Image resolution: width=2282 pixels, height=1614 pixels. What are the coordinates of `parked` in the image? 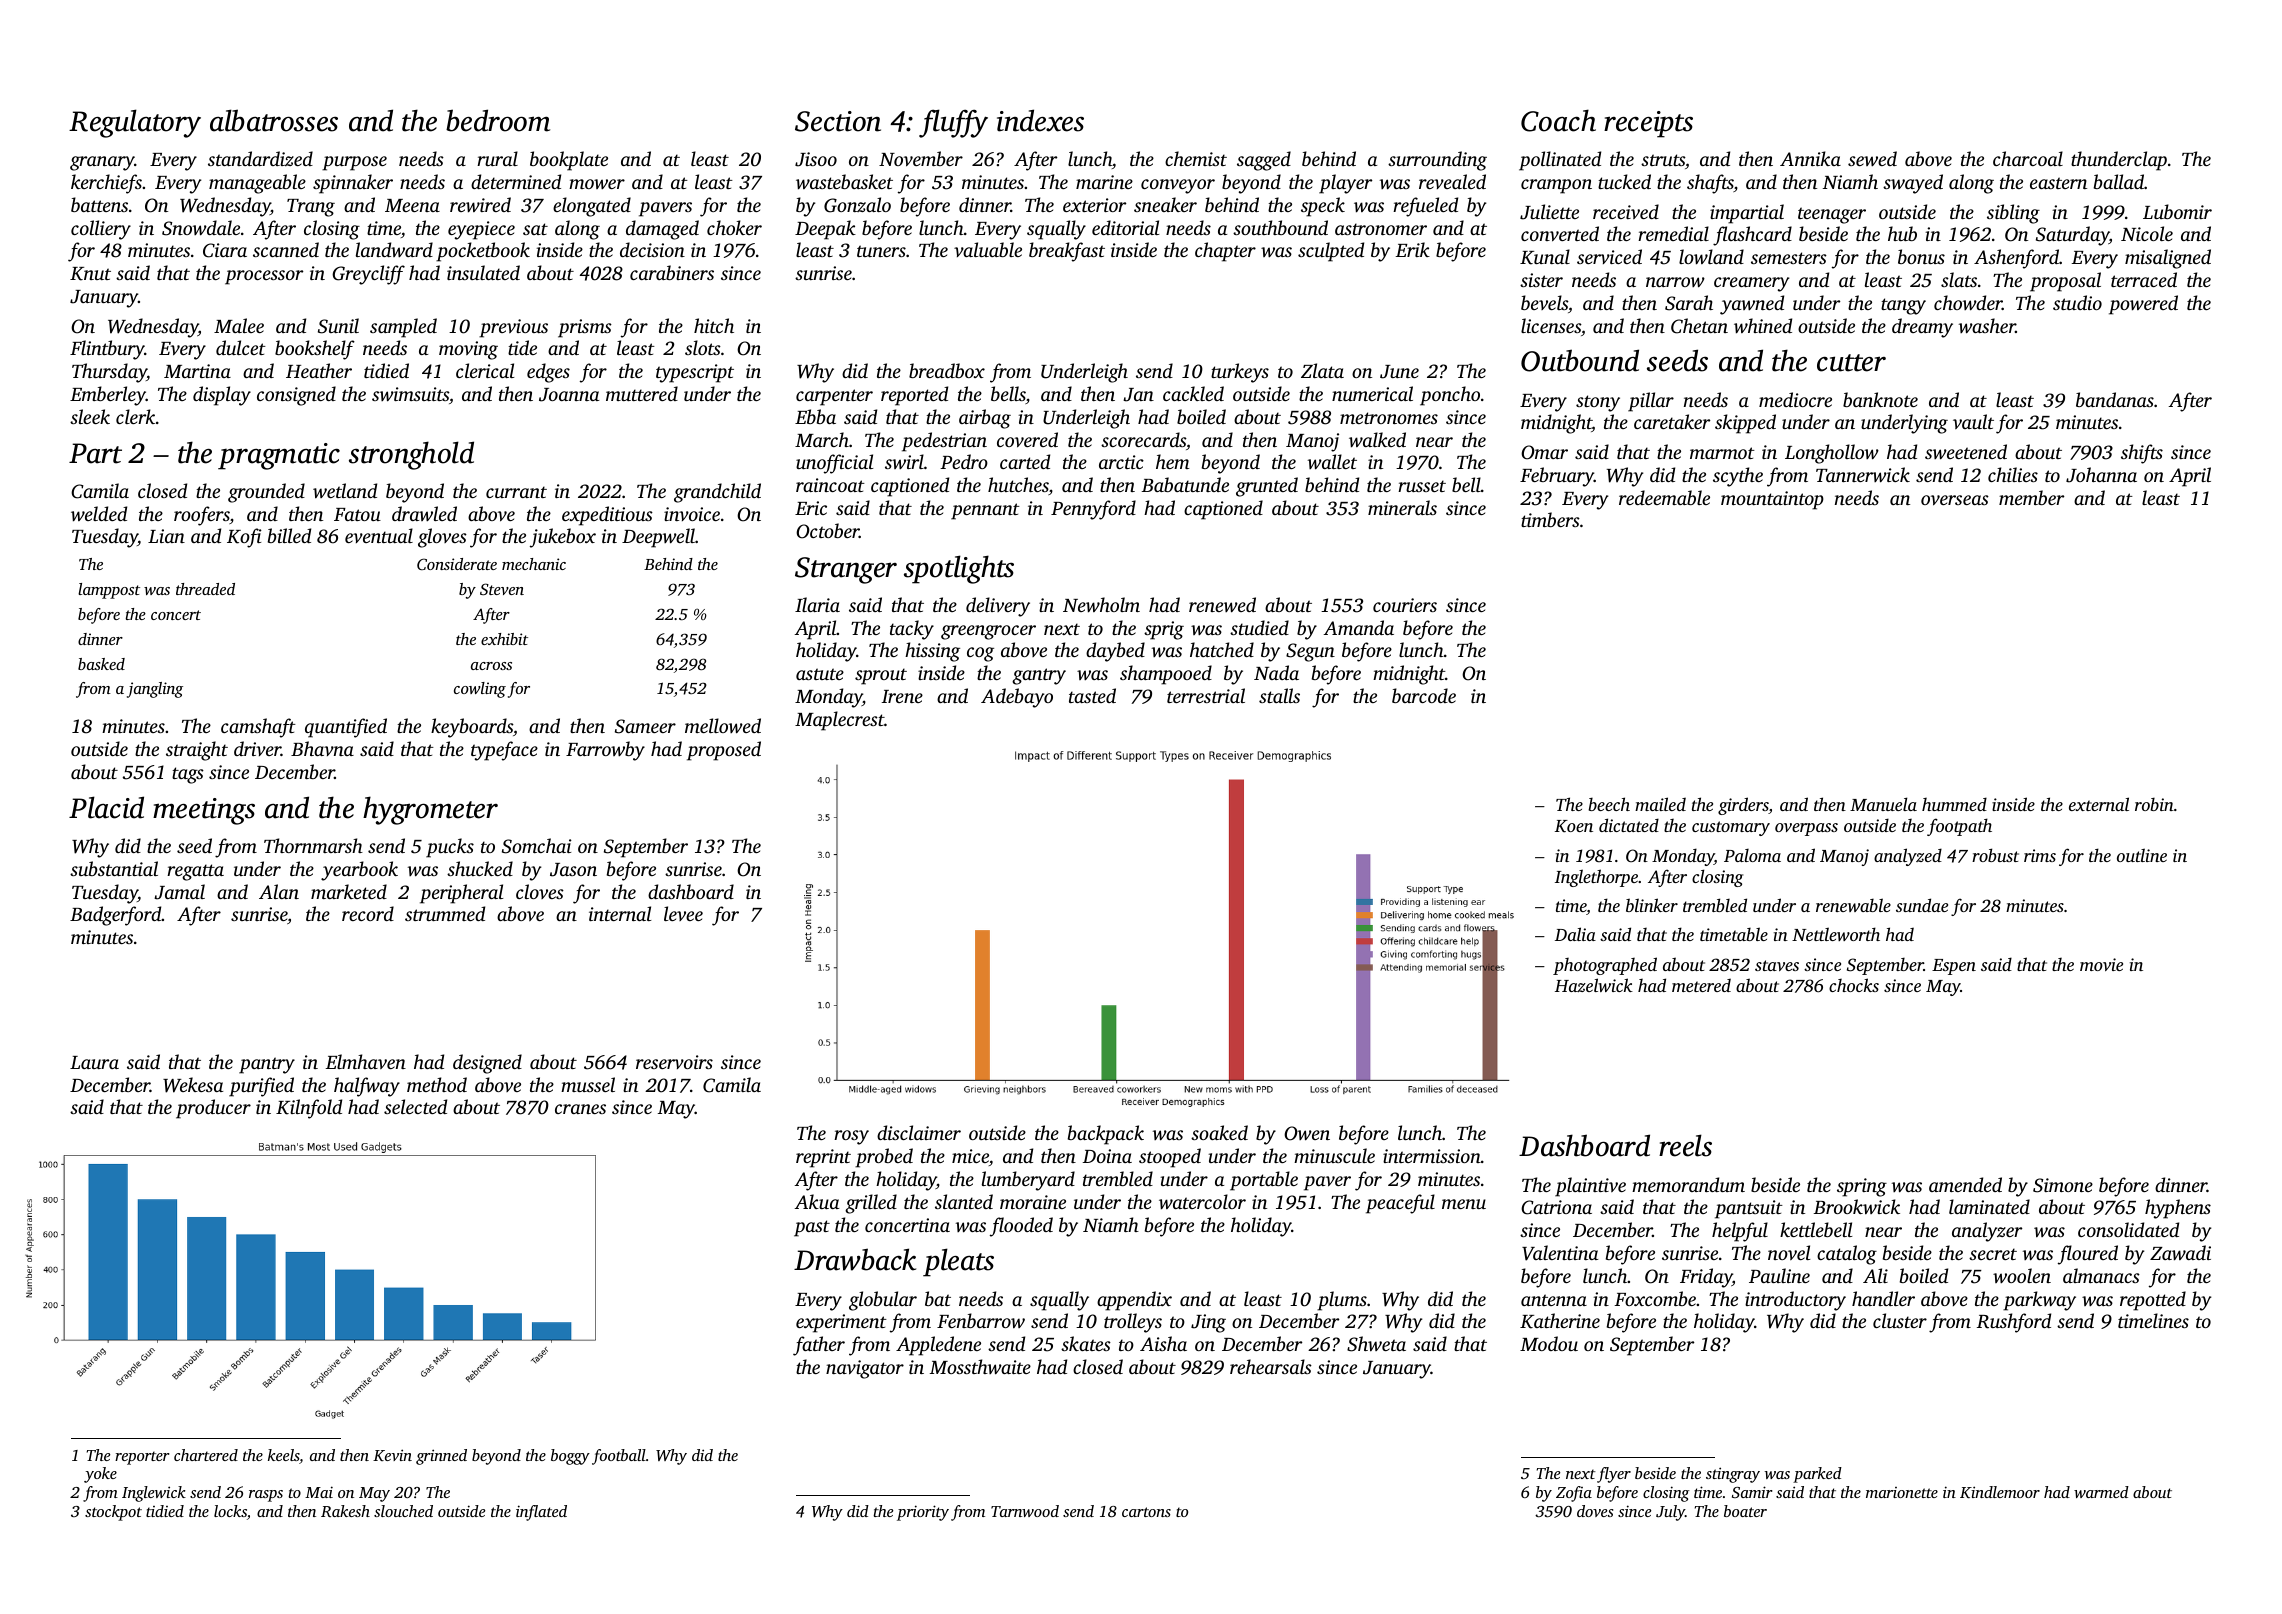 It's located at (1817, 1475).
